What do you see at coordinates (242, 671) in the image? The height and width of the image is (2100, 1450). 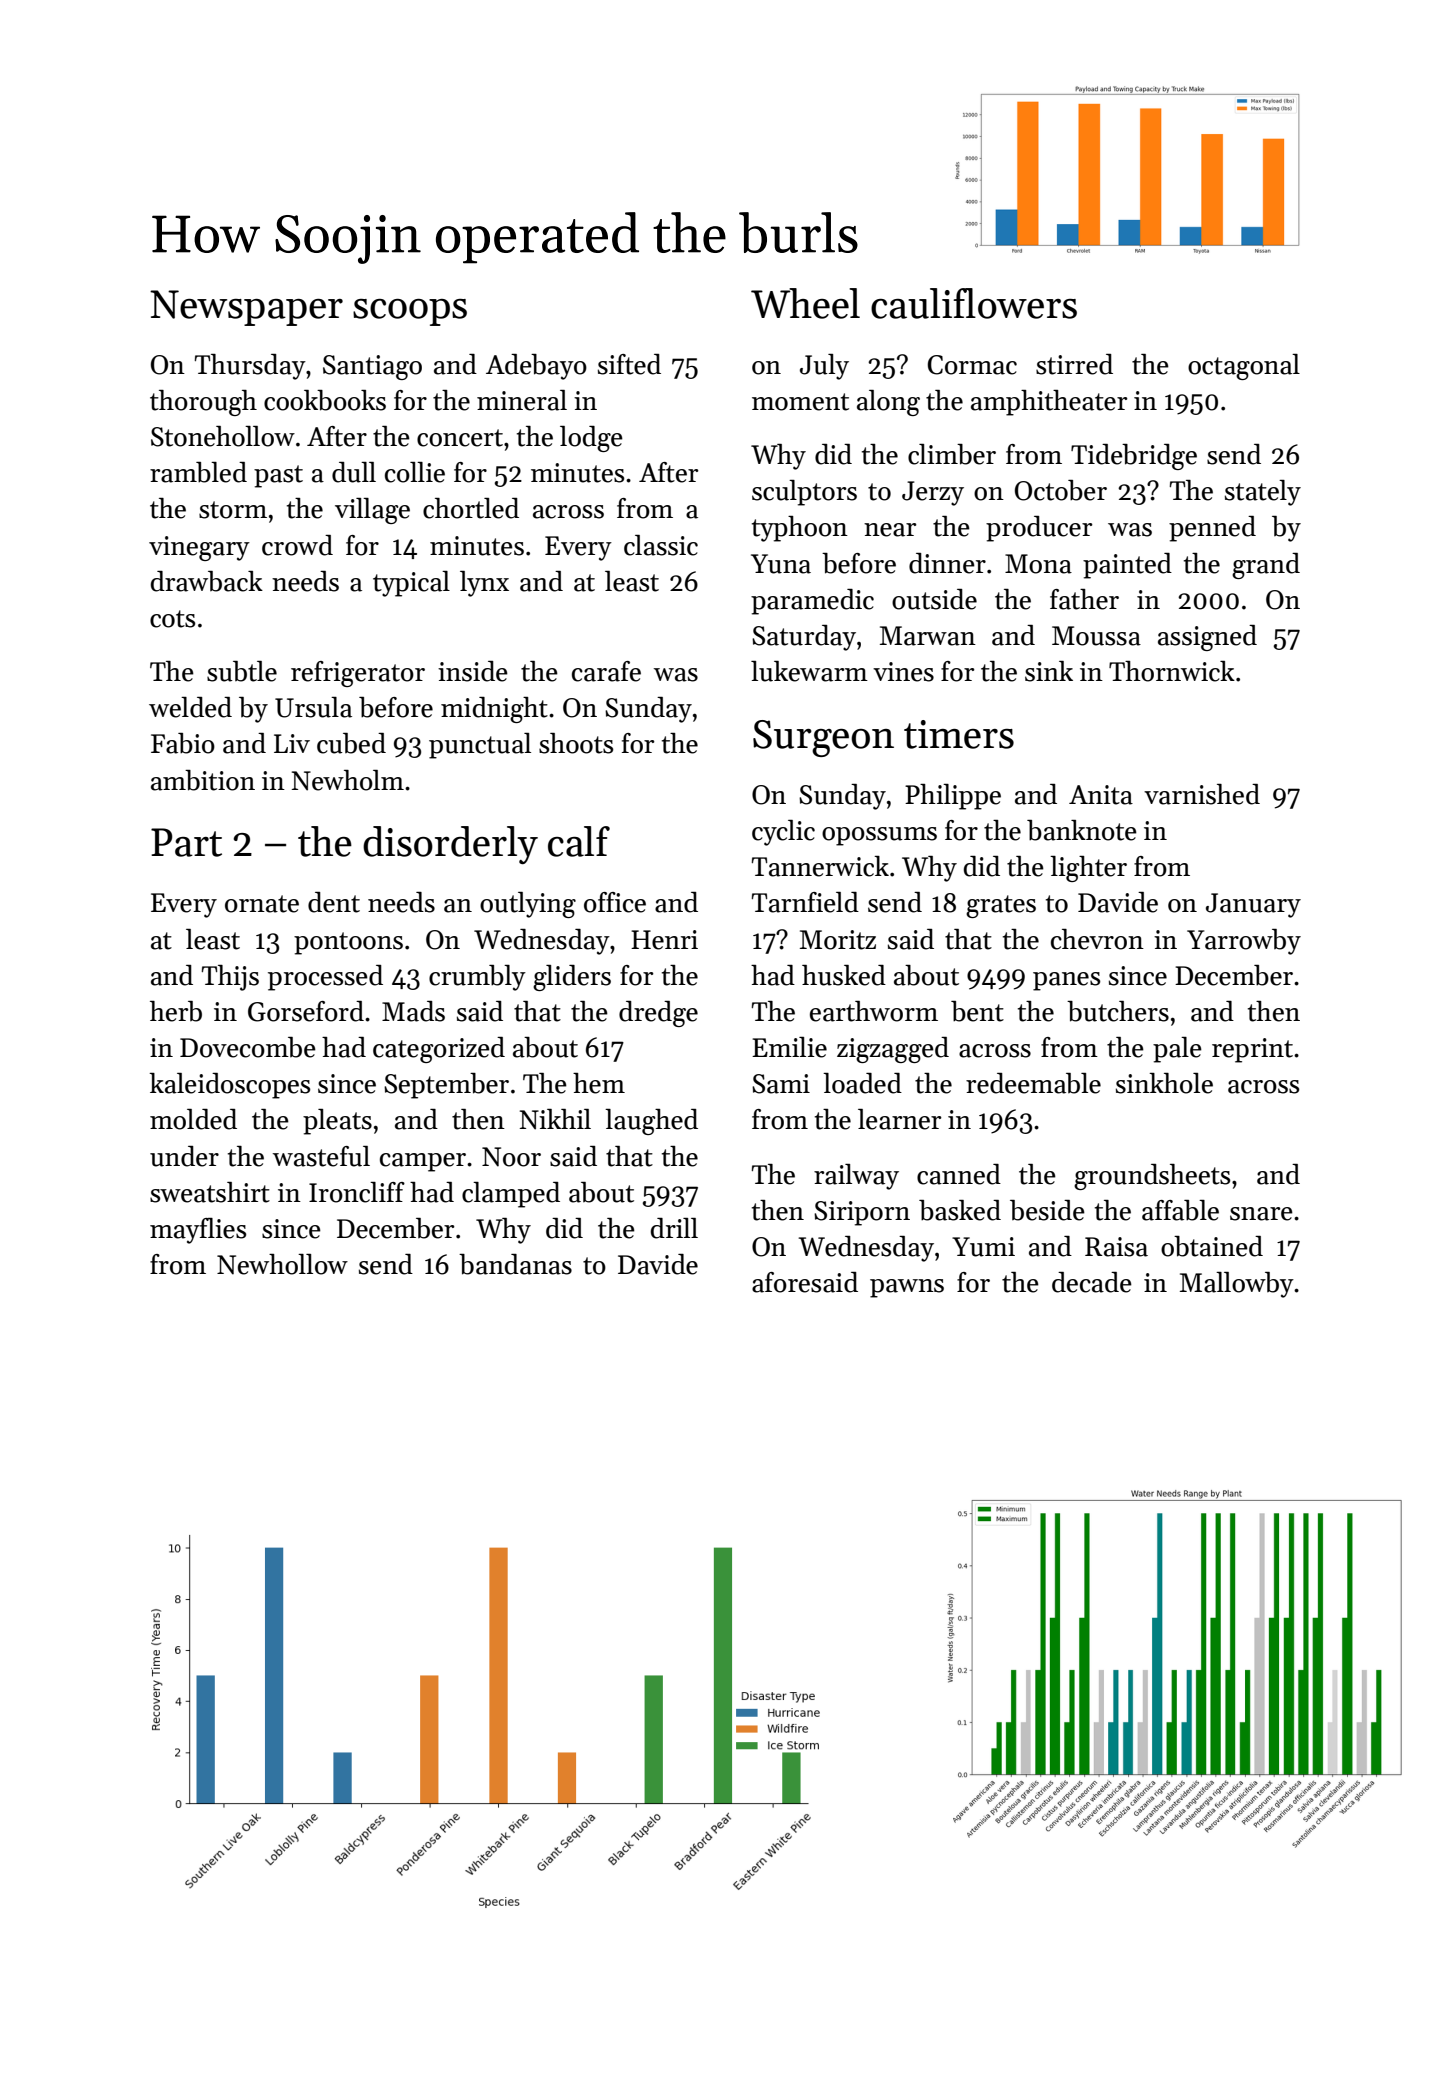 I see `subtle` at bounding box center [242, 671].
